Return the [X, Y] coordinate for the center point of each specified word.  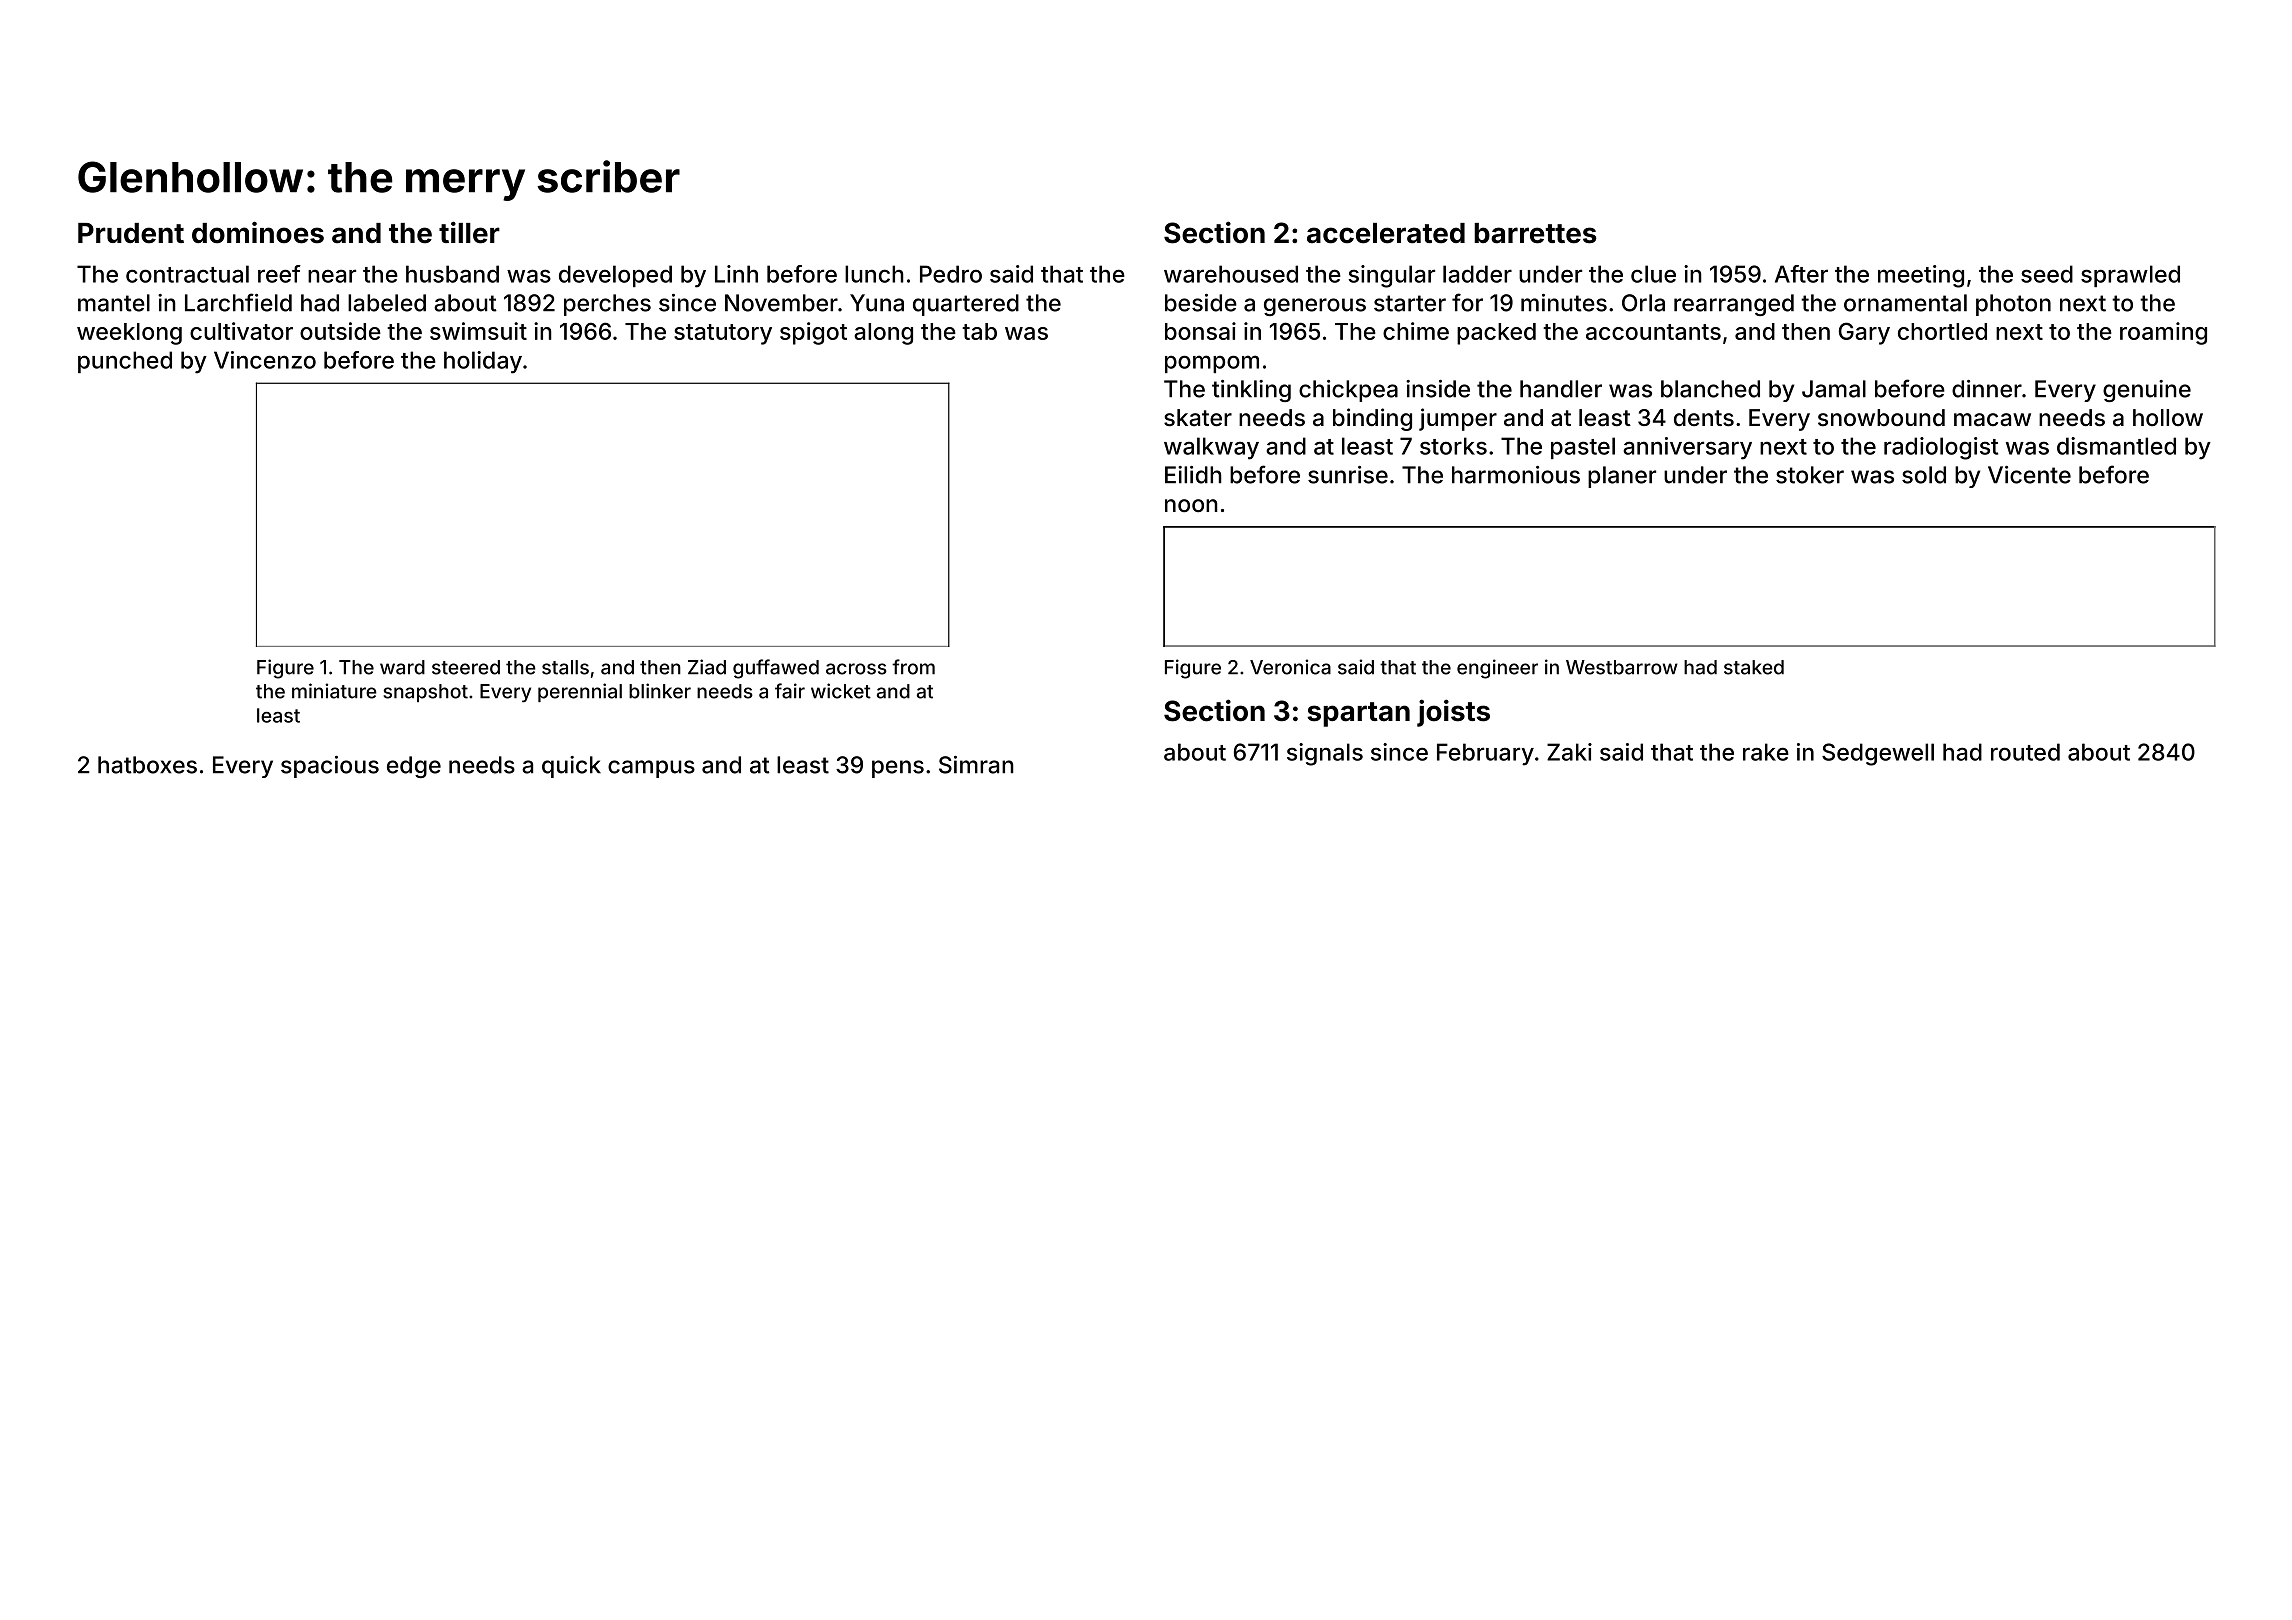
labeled [387, 303]
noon [1191, 506]
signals [1325, 754]
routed [2025, 752]
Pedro [951, 274]
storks [1453, 446]
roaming [2163, 333]
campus [651, 769]
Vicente [2029, 475]
